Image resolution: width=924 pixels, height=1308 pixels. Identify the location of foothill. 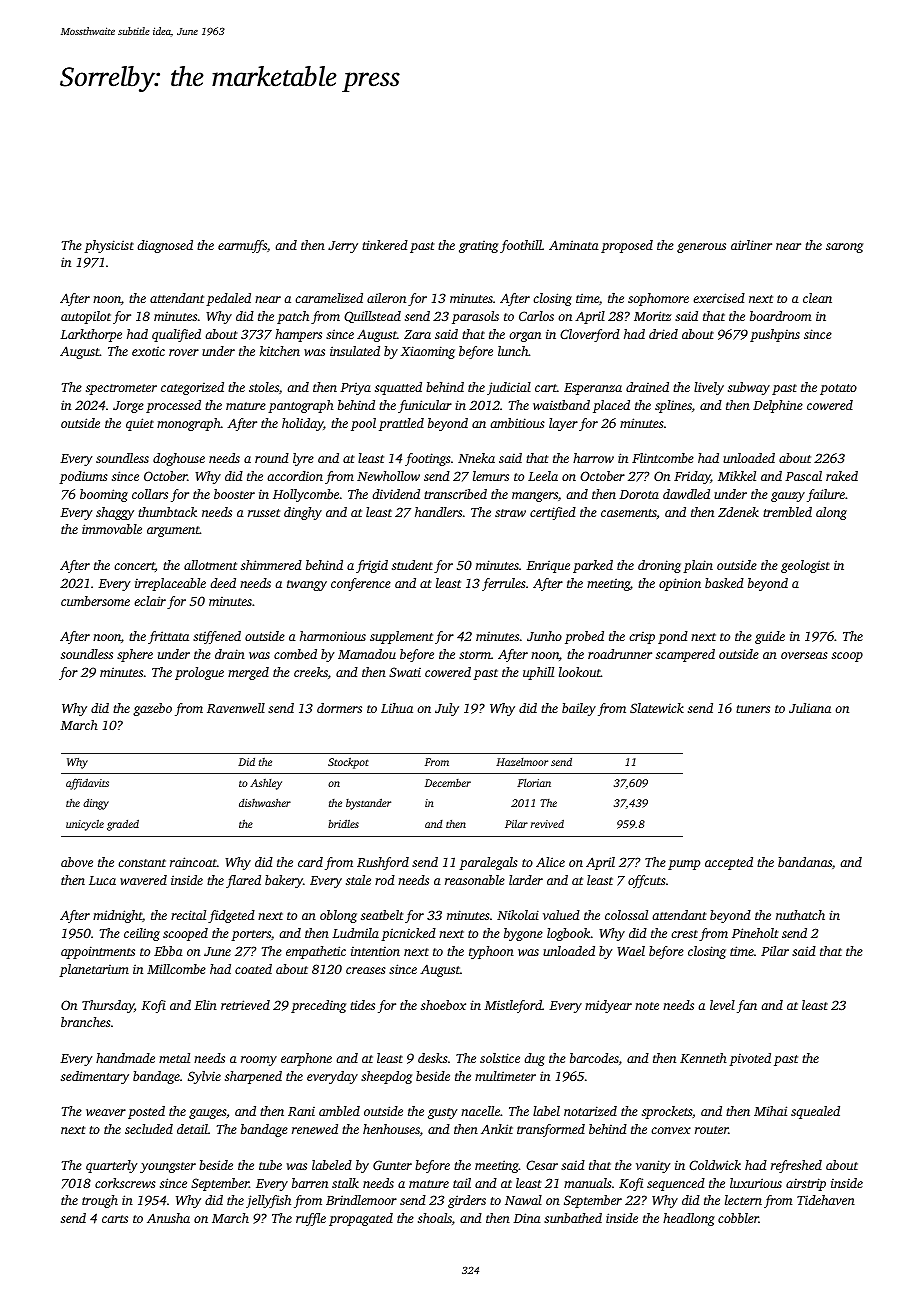
(521, 246).
